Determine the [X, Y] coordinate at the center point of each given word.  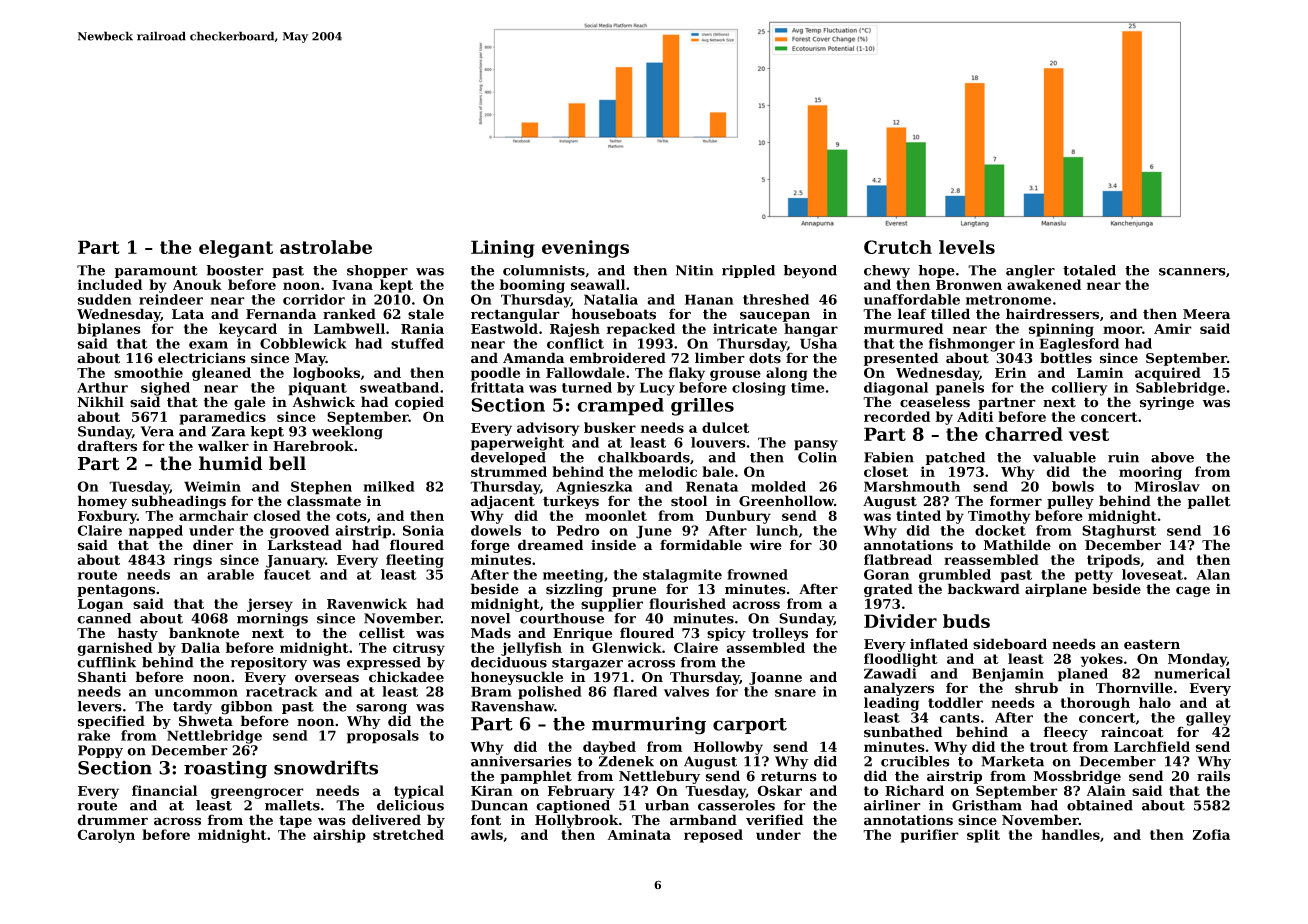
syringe [1167, 403]
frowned [757, 574]
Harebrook [313, 446]
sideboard [1010, 644]
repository [269, 664]
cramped [620, 407]
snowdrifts [326, 767]
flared [635, 691]
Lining [503, 249]
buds [966, 621]
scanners [1192, 272]
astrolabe [326, 247]
